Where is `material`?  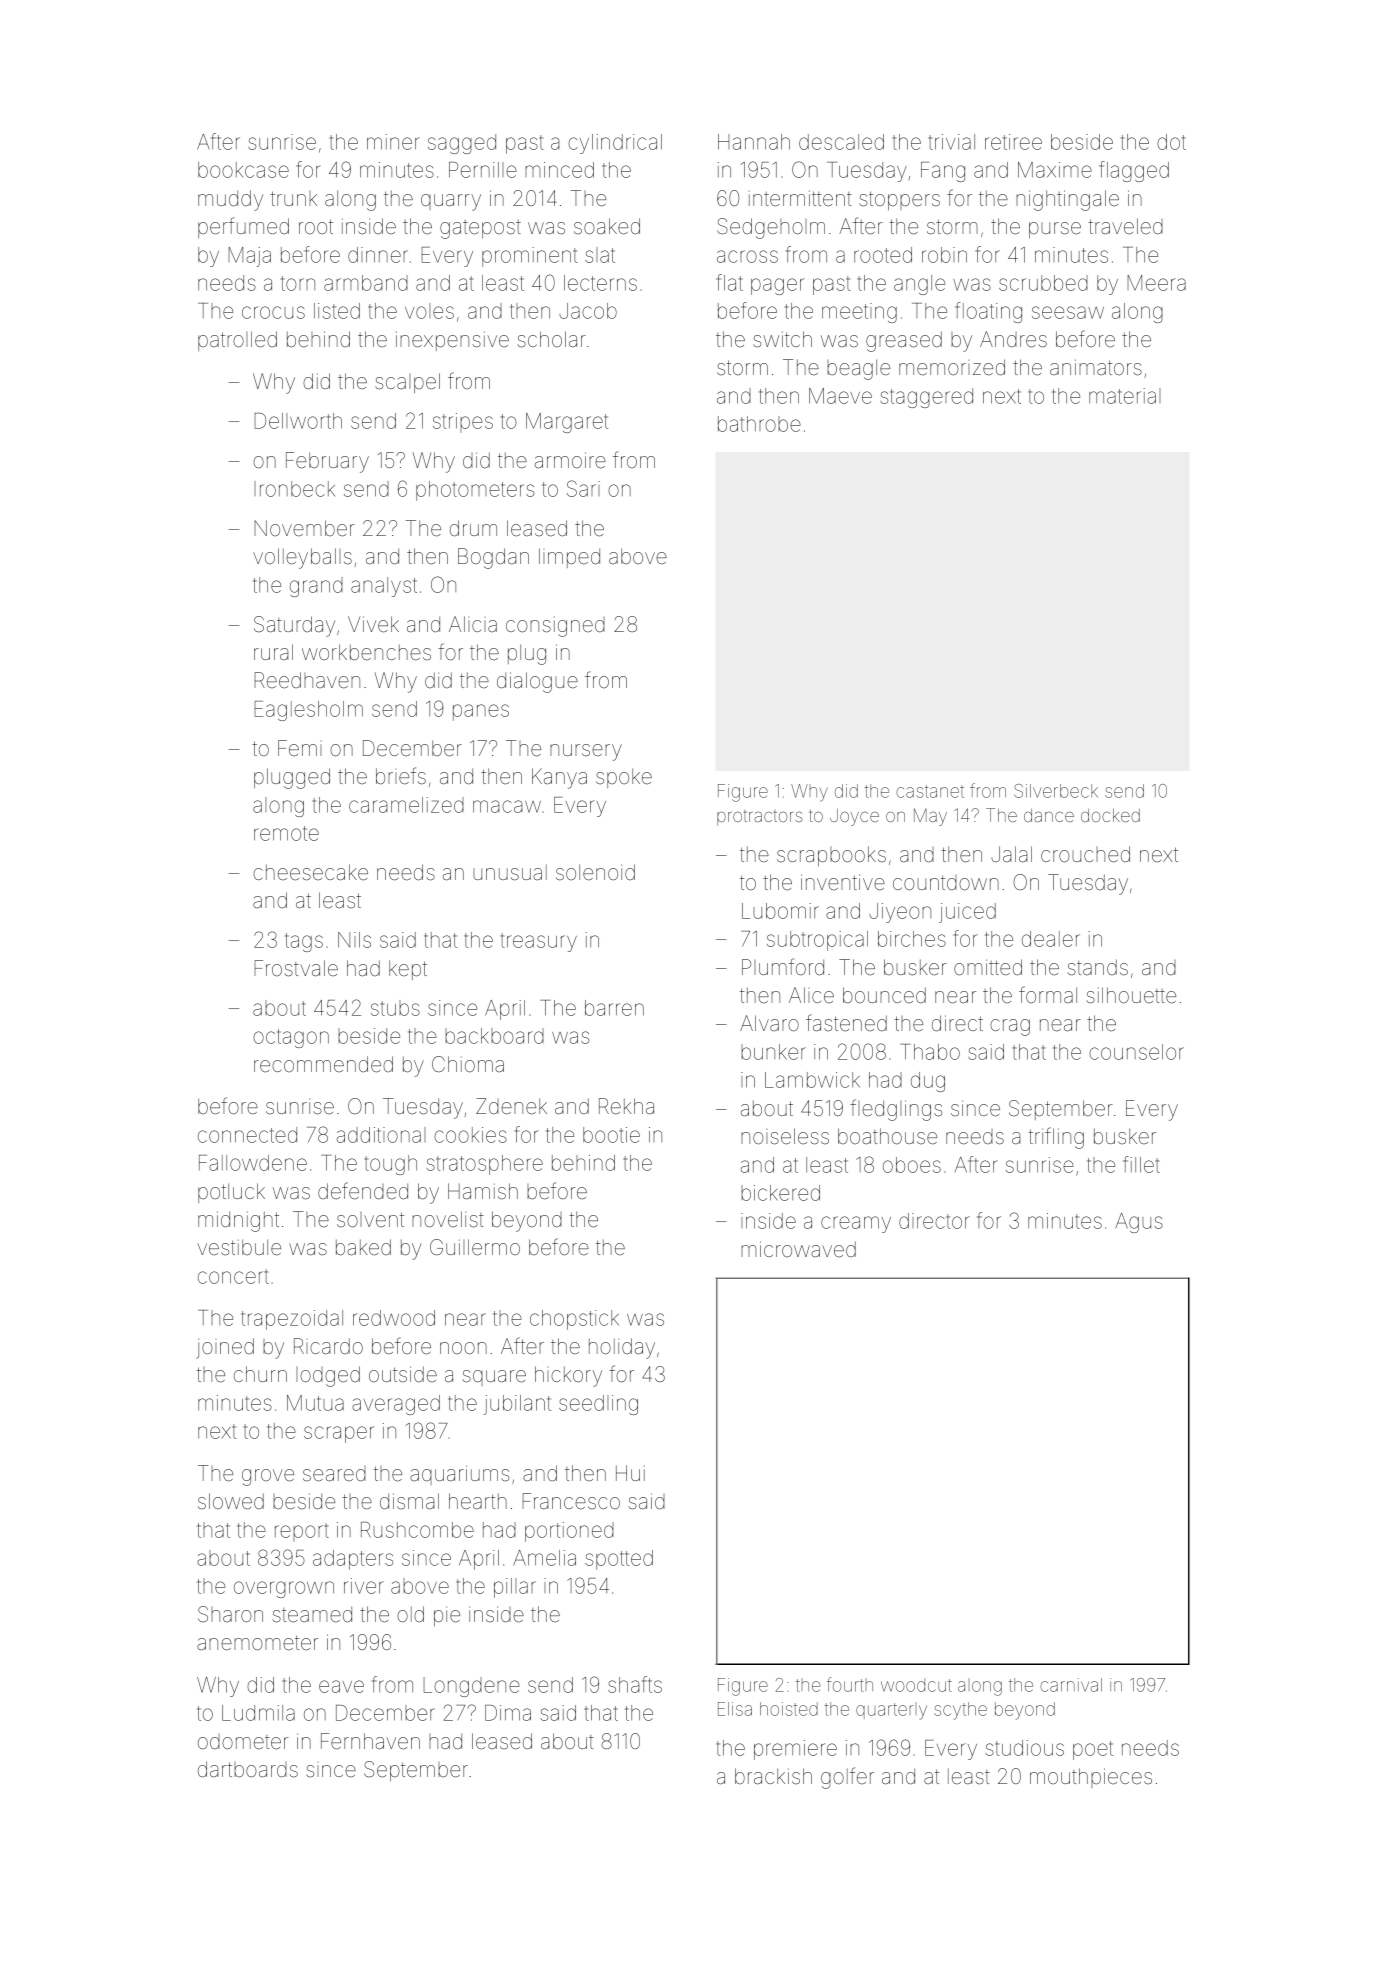 material is located at coordinates (1124, 396).
